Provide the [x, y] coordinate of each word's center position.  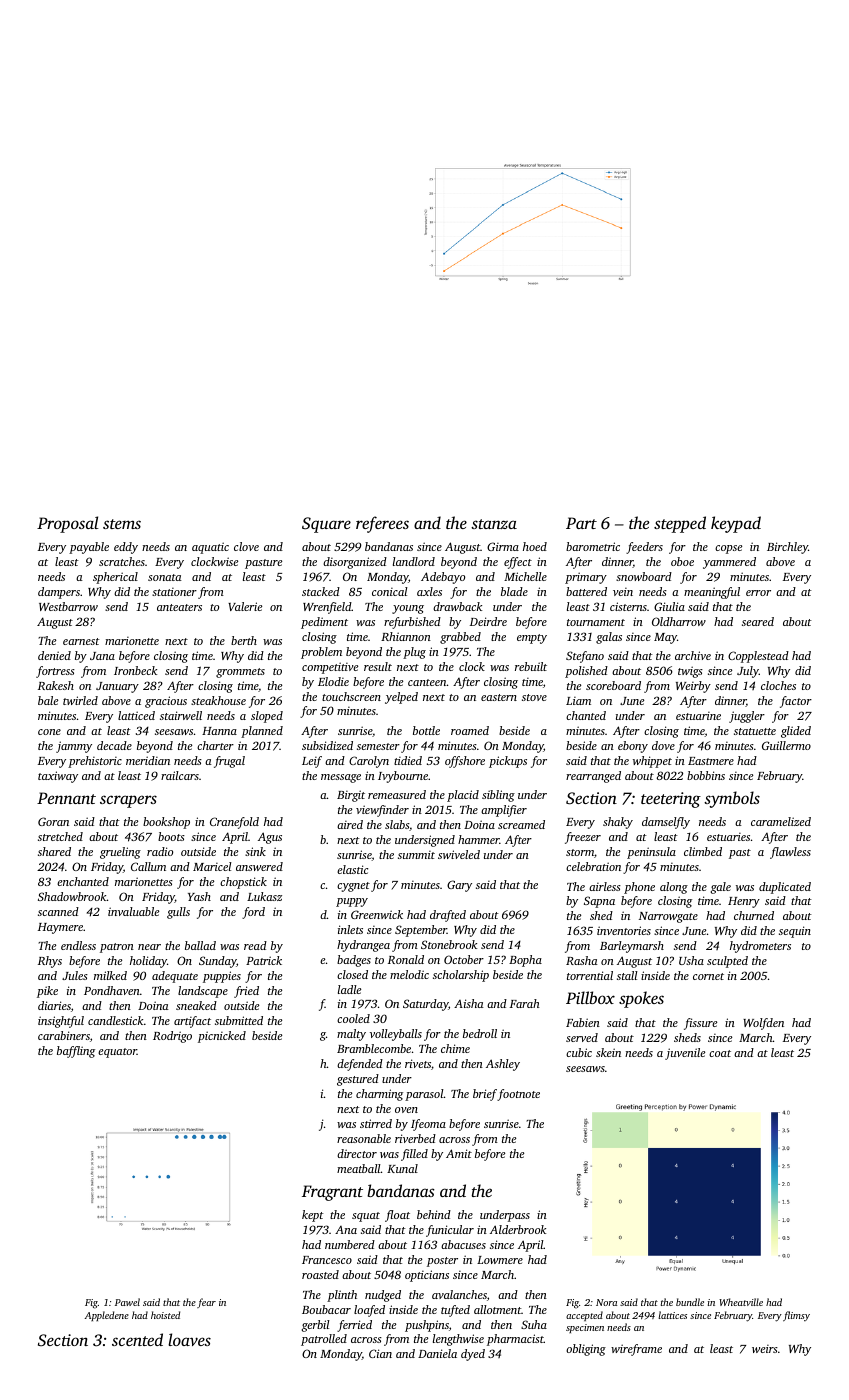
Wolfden [763, 1024]
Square [326, 525]
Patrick [264, 960]
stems [122, 524]
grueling [120, 853]
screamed [521, 824]
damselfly [666, 823]
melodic [409, 974]
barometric [593, 546]
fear [206, 1303]
